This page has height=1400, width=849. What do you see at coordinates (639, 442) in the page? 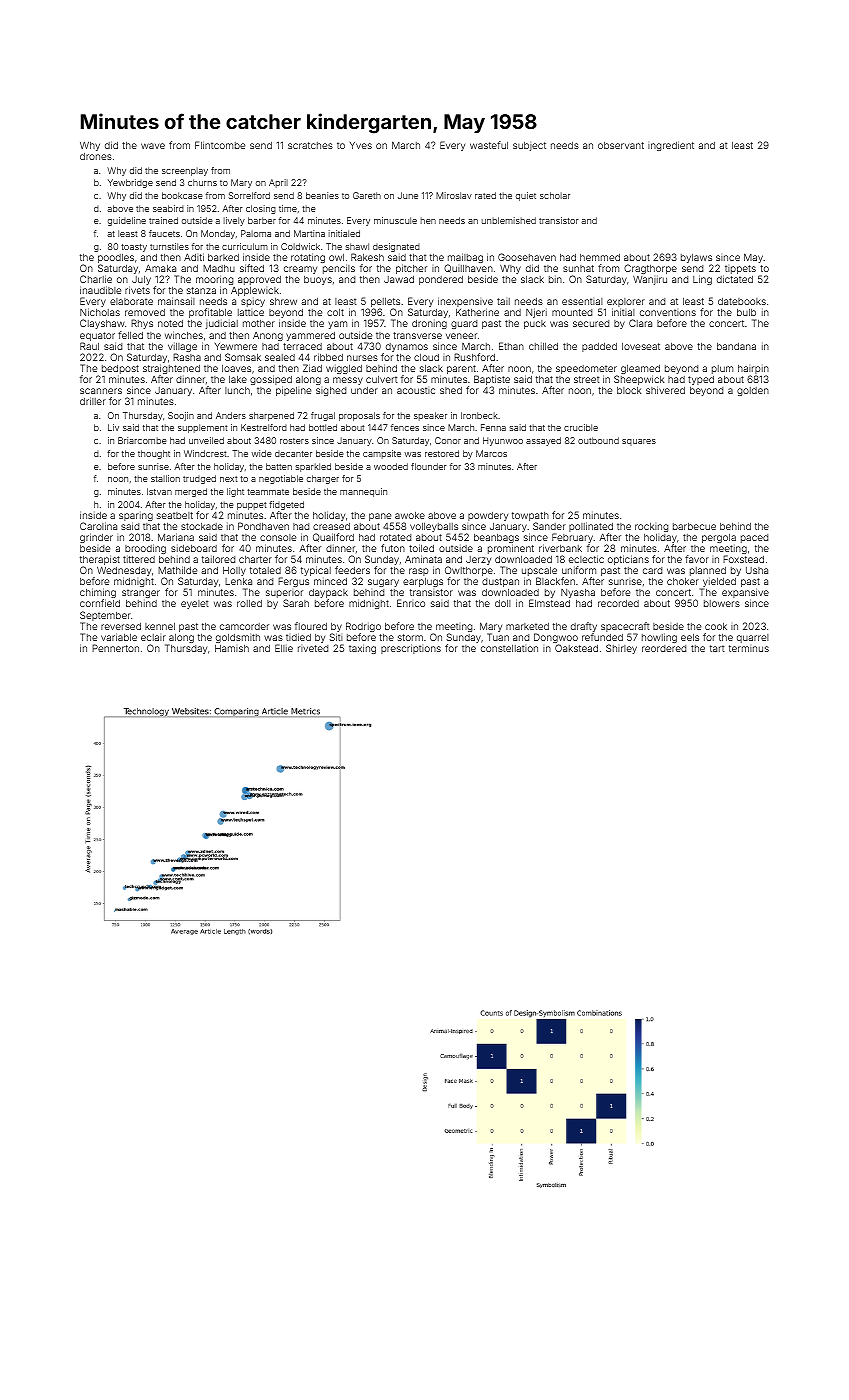
I see `squares` at bounding box center [639, 442].
